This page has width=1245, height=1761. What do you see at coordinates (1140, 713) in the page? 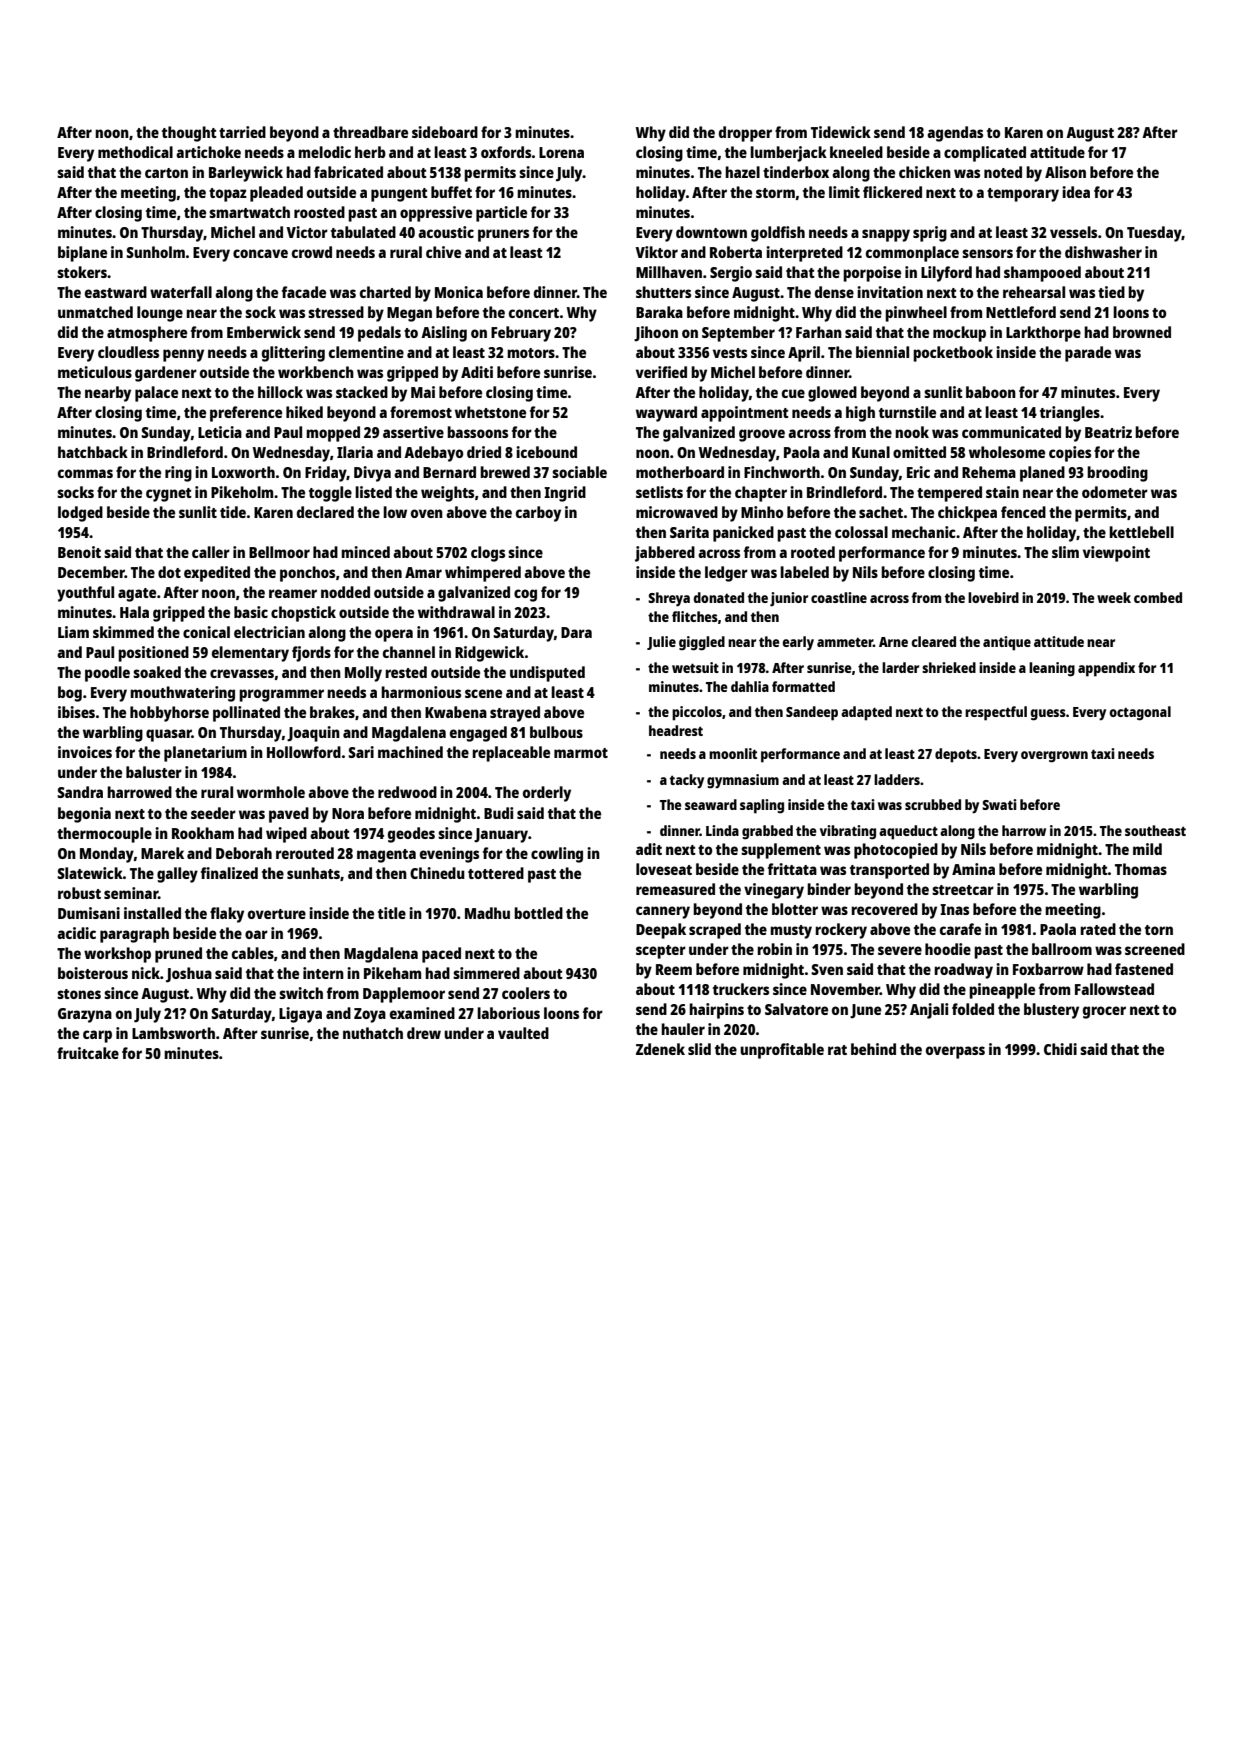
I see `octagonal` at bounding box center [1140, 713].
